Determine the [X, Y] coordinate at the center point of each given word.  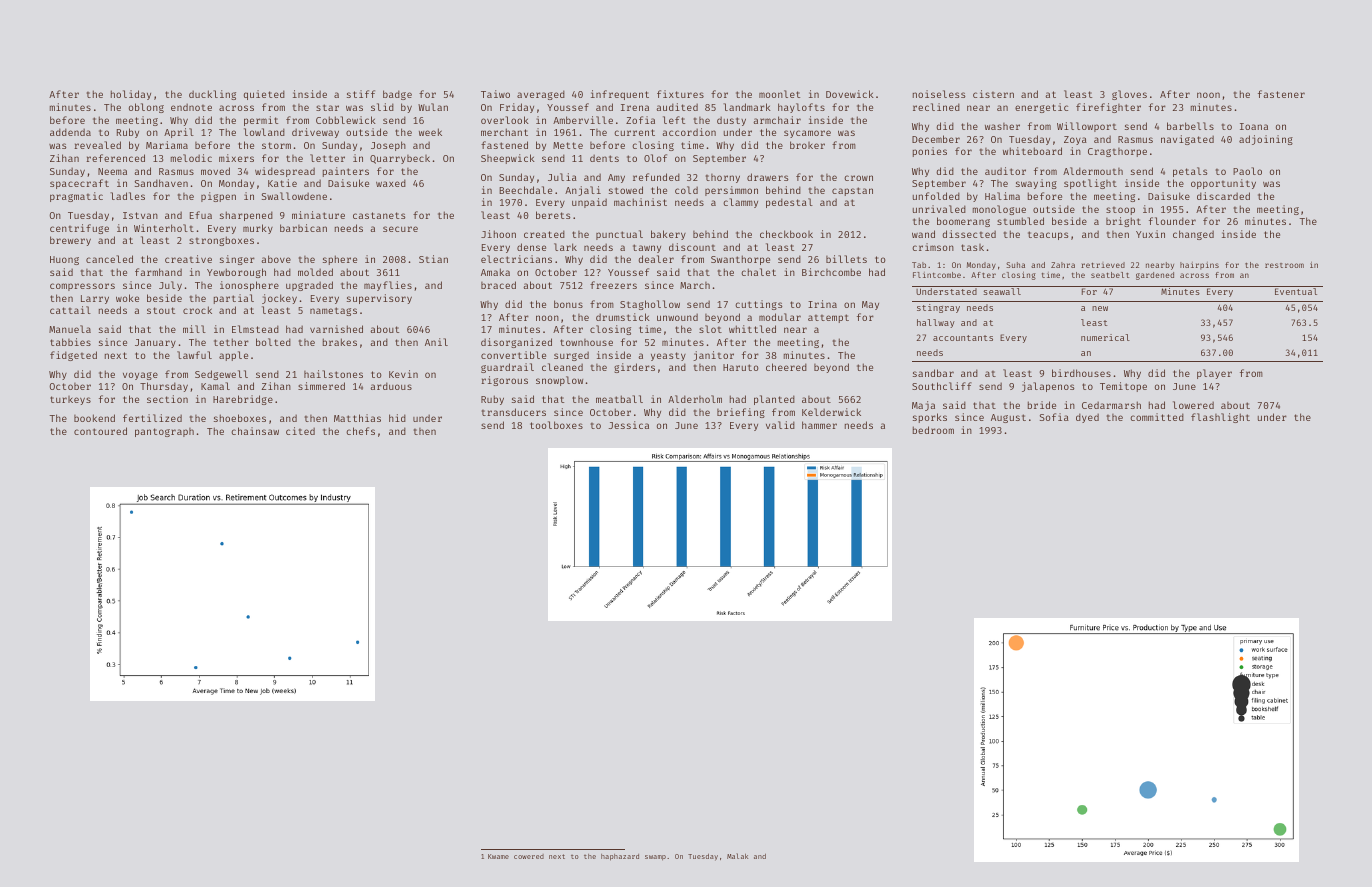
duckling [212, 95]
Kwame [498, 856]
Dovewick [850, 94]
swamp [655, 858]
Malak [737, 856]
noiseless [939, 94]
